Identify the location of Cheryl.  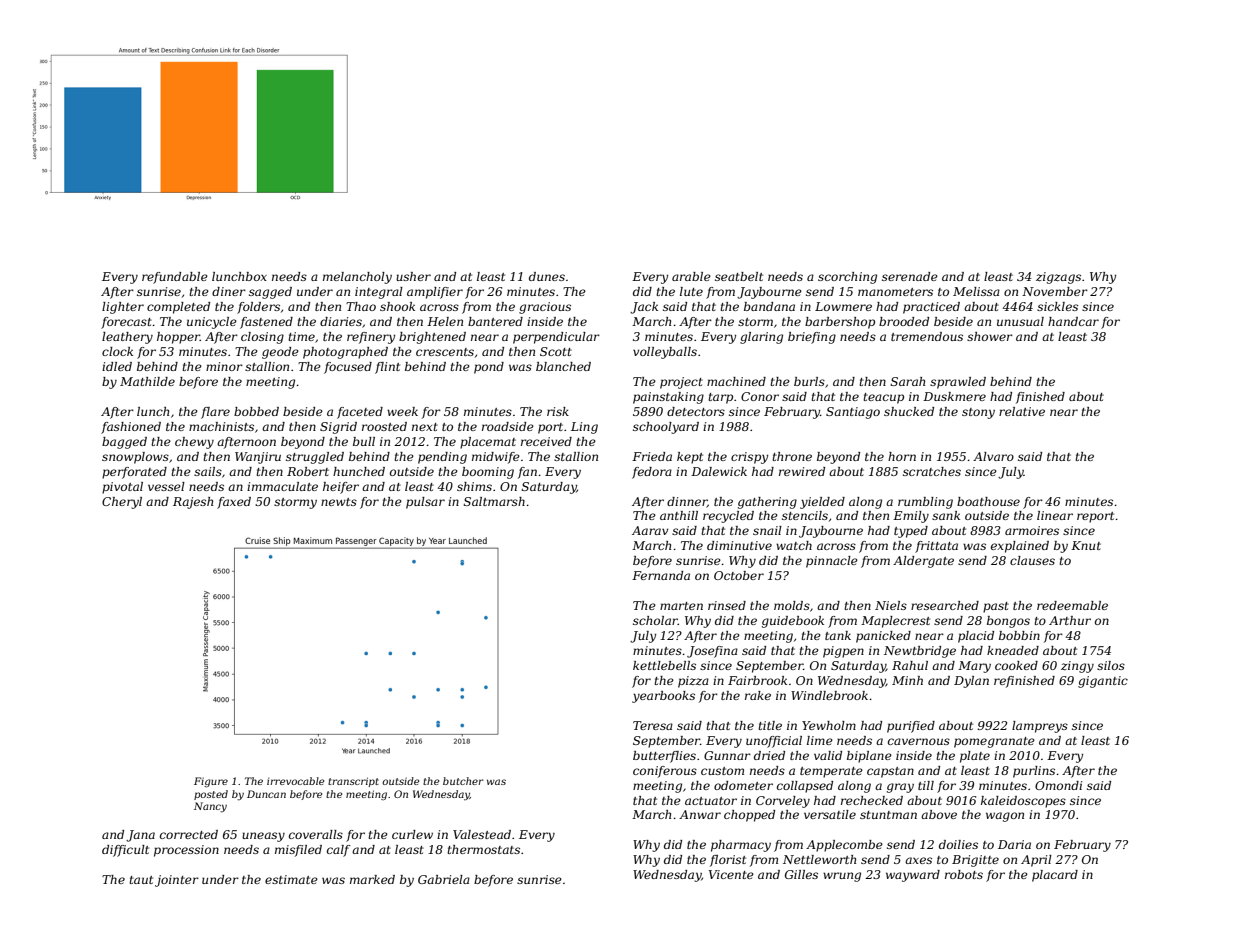
(122, 503).
